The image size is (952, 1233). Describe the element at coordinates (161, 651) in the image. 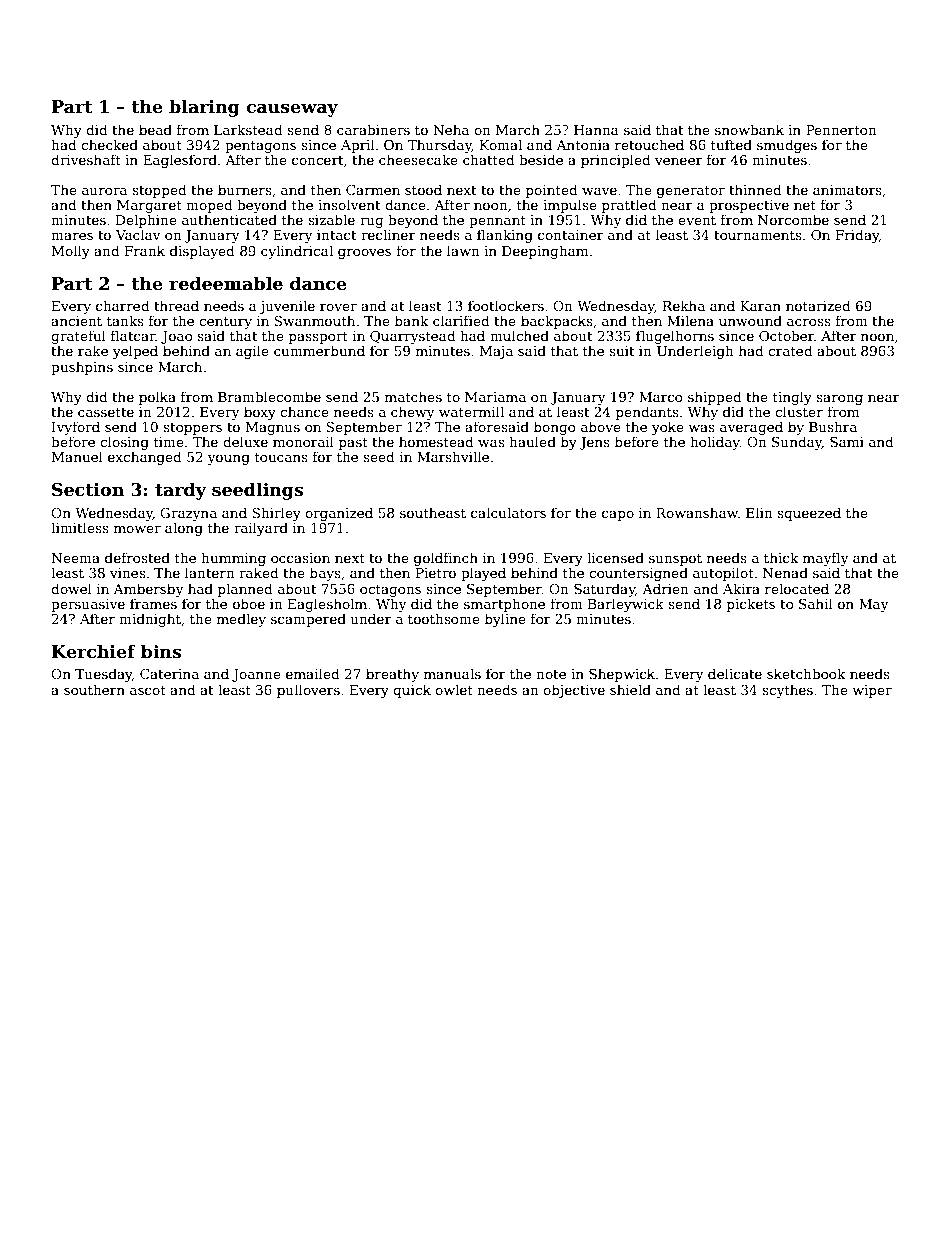

I see `bins` at that location.
